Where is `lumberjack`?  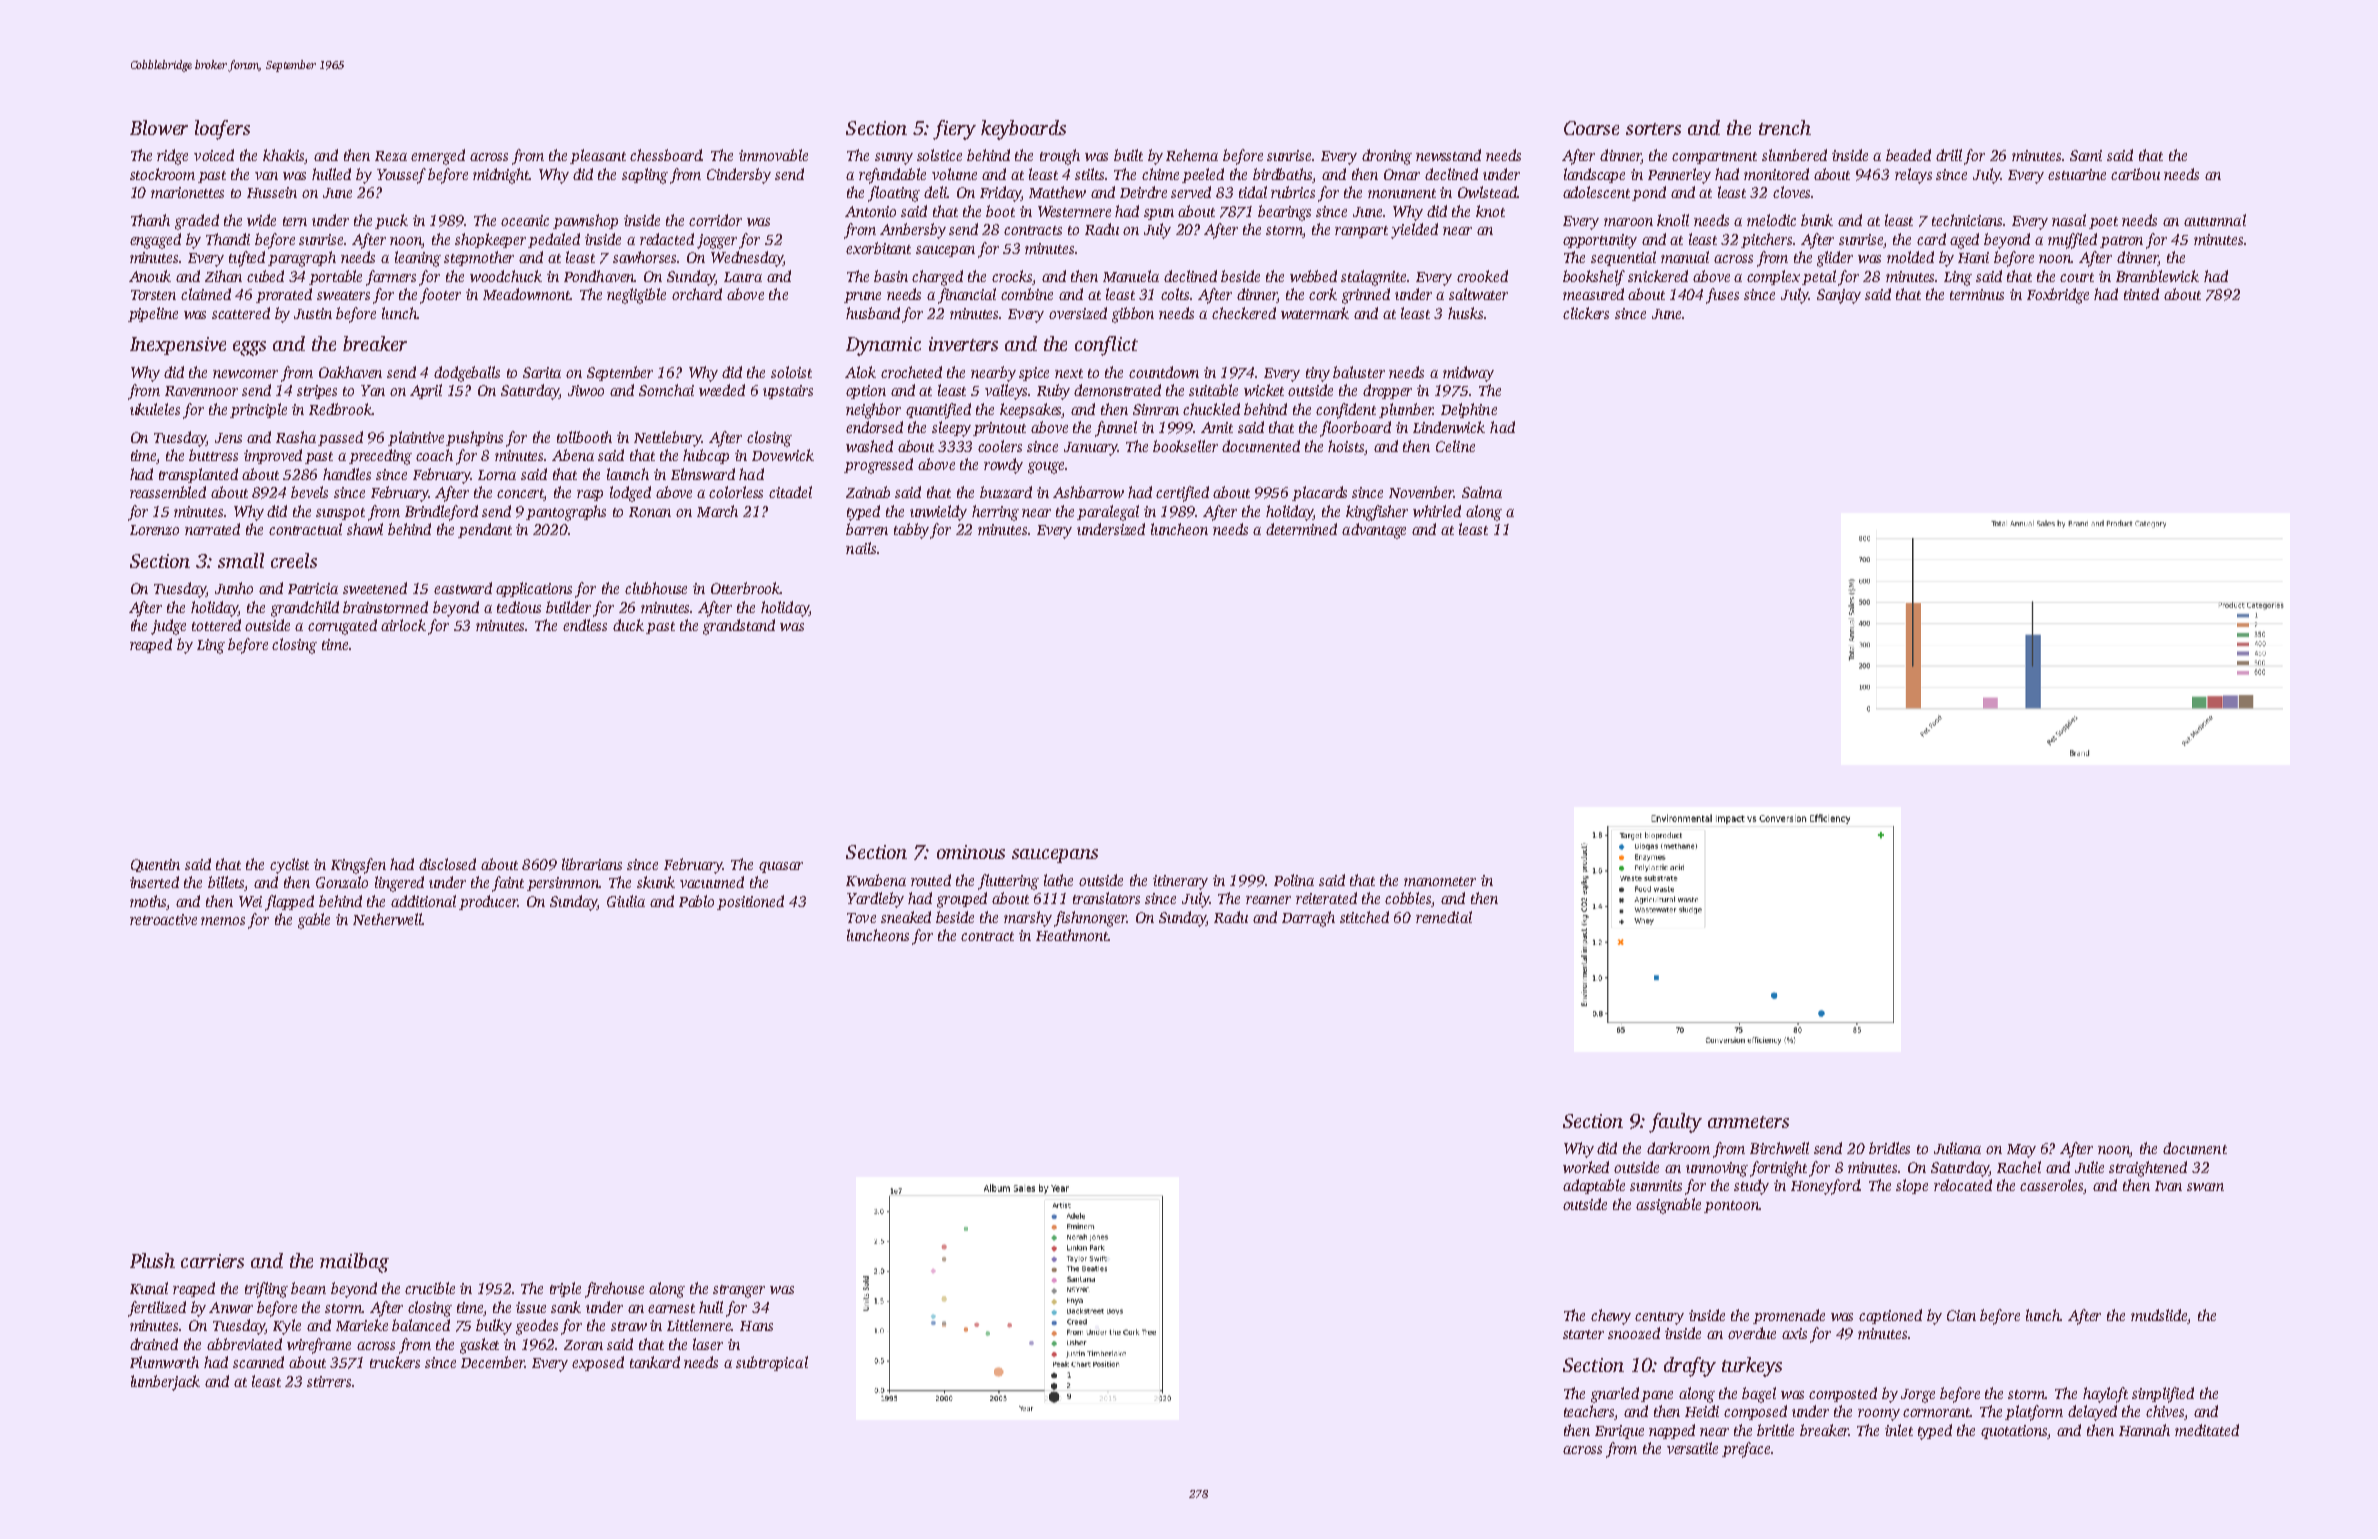
lumberjack is located at coordinates (165, 1383).
